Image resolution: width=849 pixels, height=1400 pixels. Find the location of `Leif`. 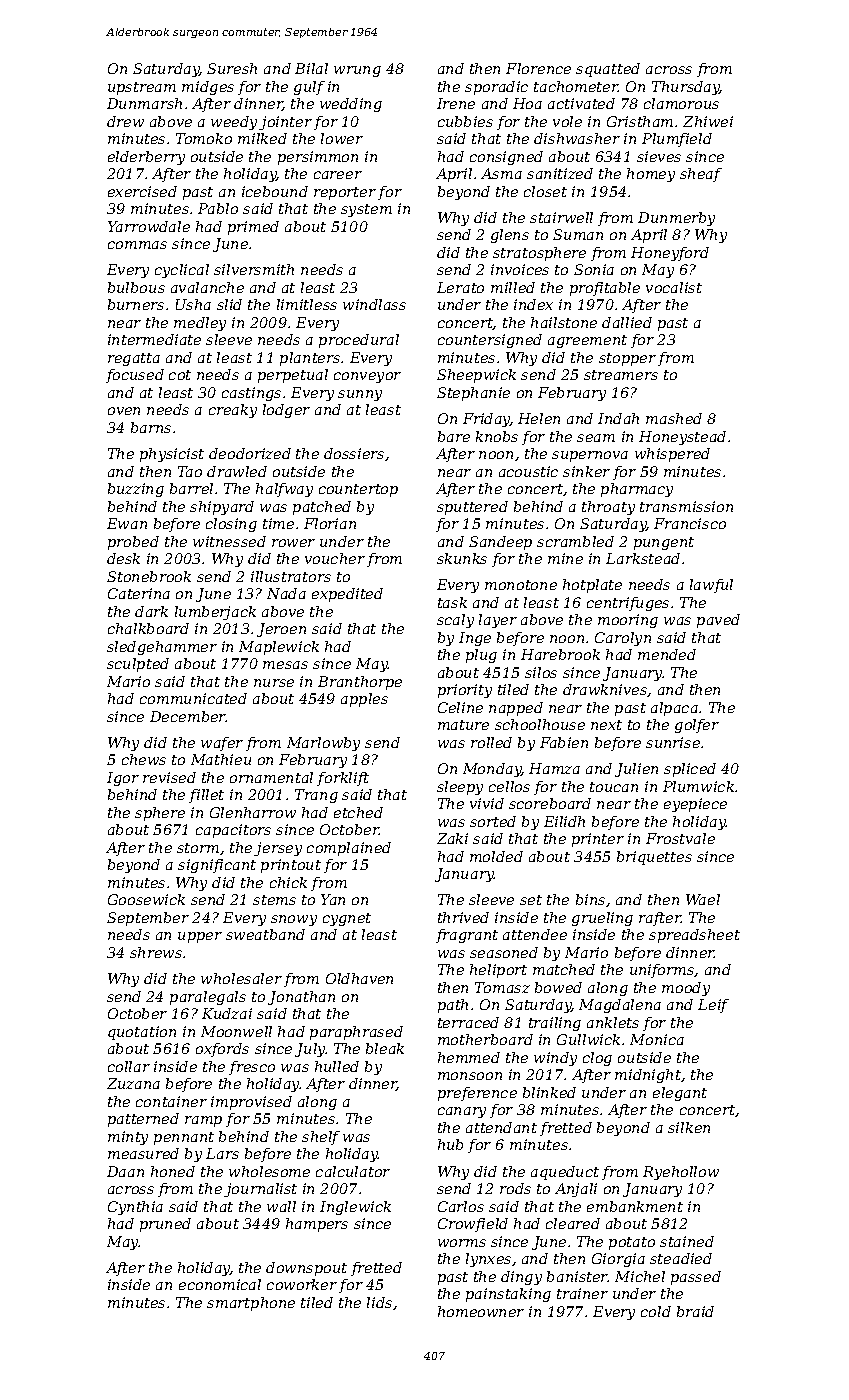

Leif is located at coordinates (713, 1006).
